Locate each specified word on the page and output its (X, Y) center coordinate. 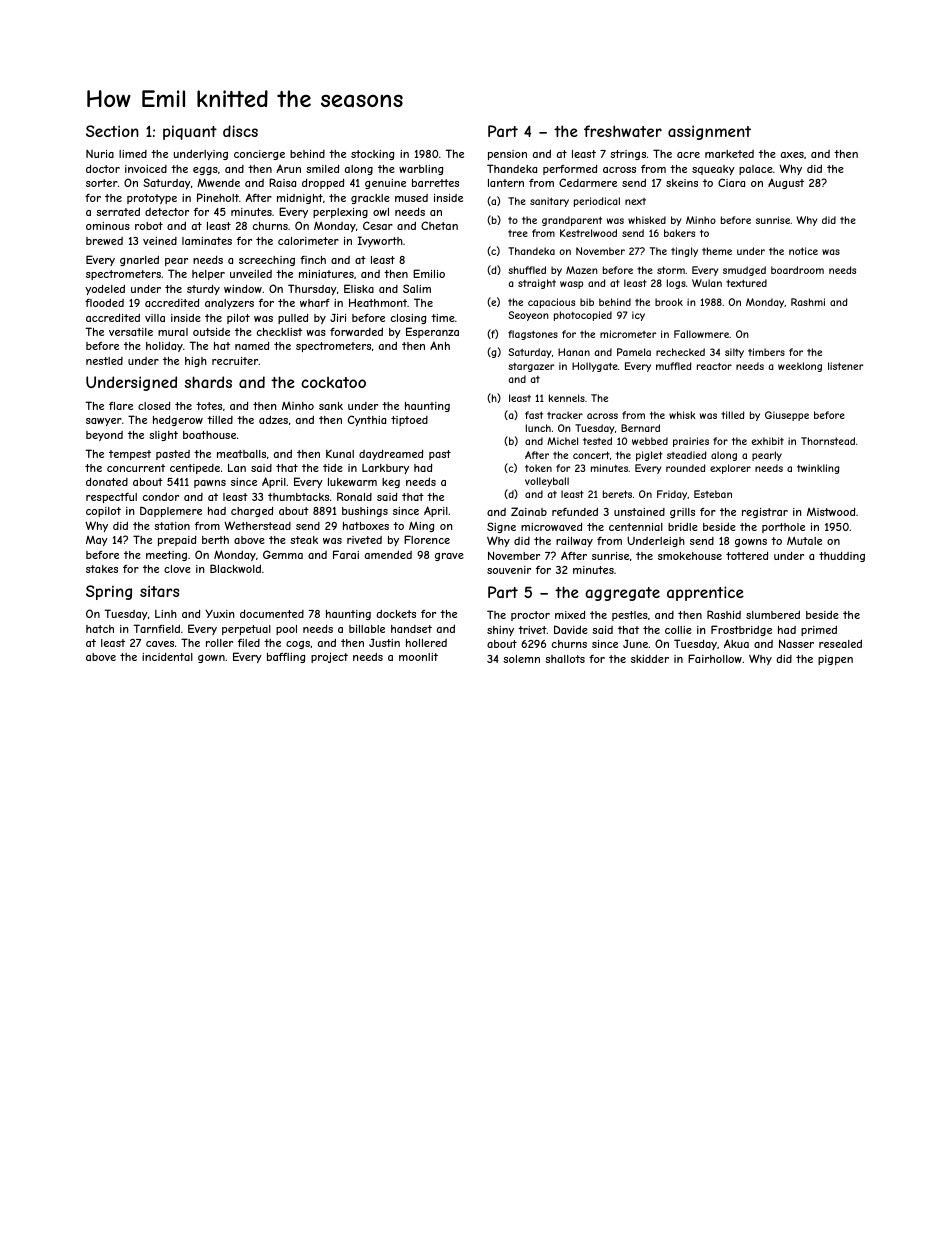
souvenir (509, 570)
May (97, 541)
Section (112, 131)
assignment (709, 132)
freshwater (623, 131)
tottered (747, 556)
